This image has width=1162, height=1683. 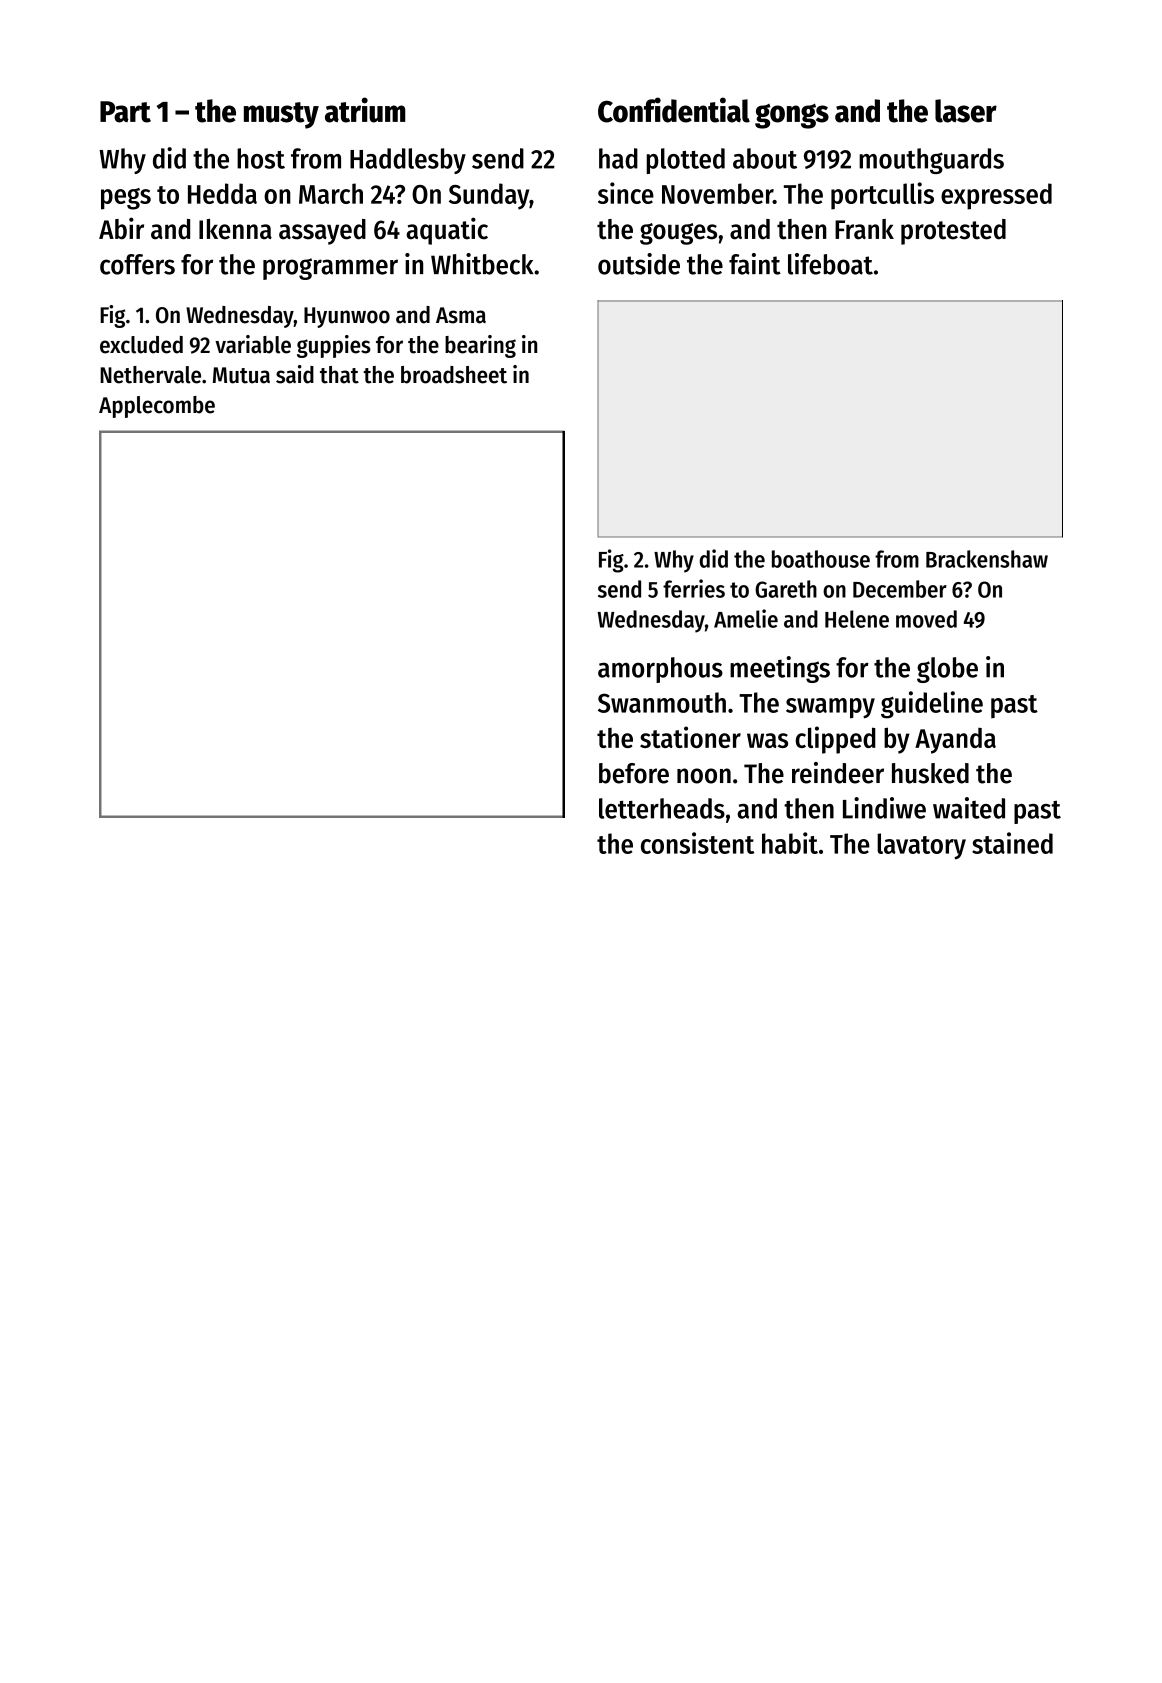 I want to click on broadsheet, so click(x=454, y=375).
